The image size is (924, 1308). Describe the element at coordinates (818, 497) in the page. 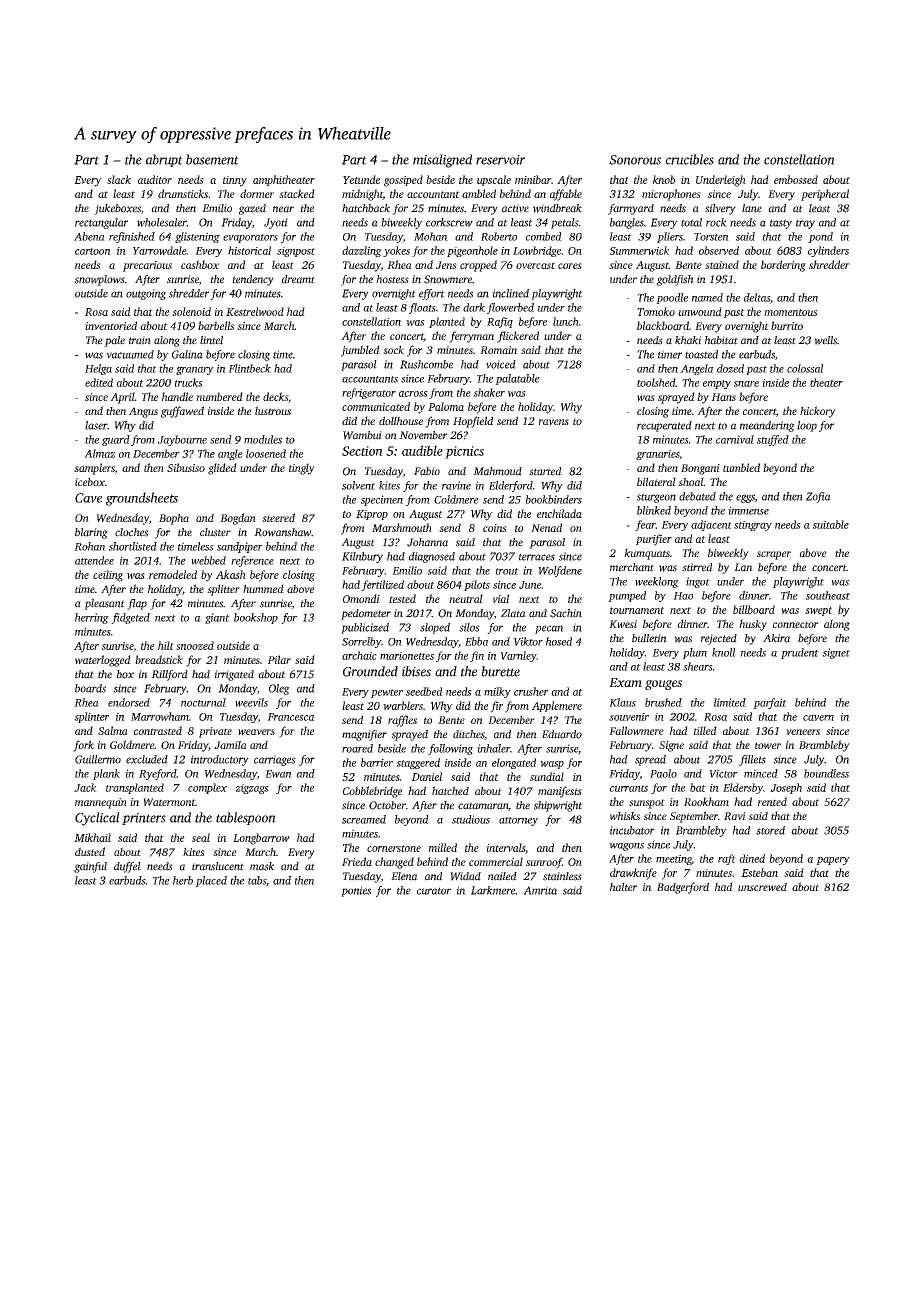

I see `Zofia` at that location.
